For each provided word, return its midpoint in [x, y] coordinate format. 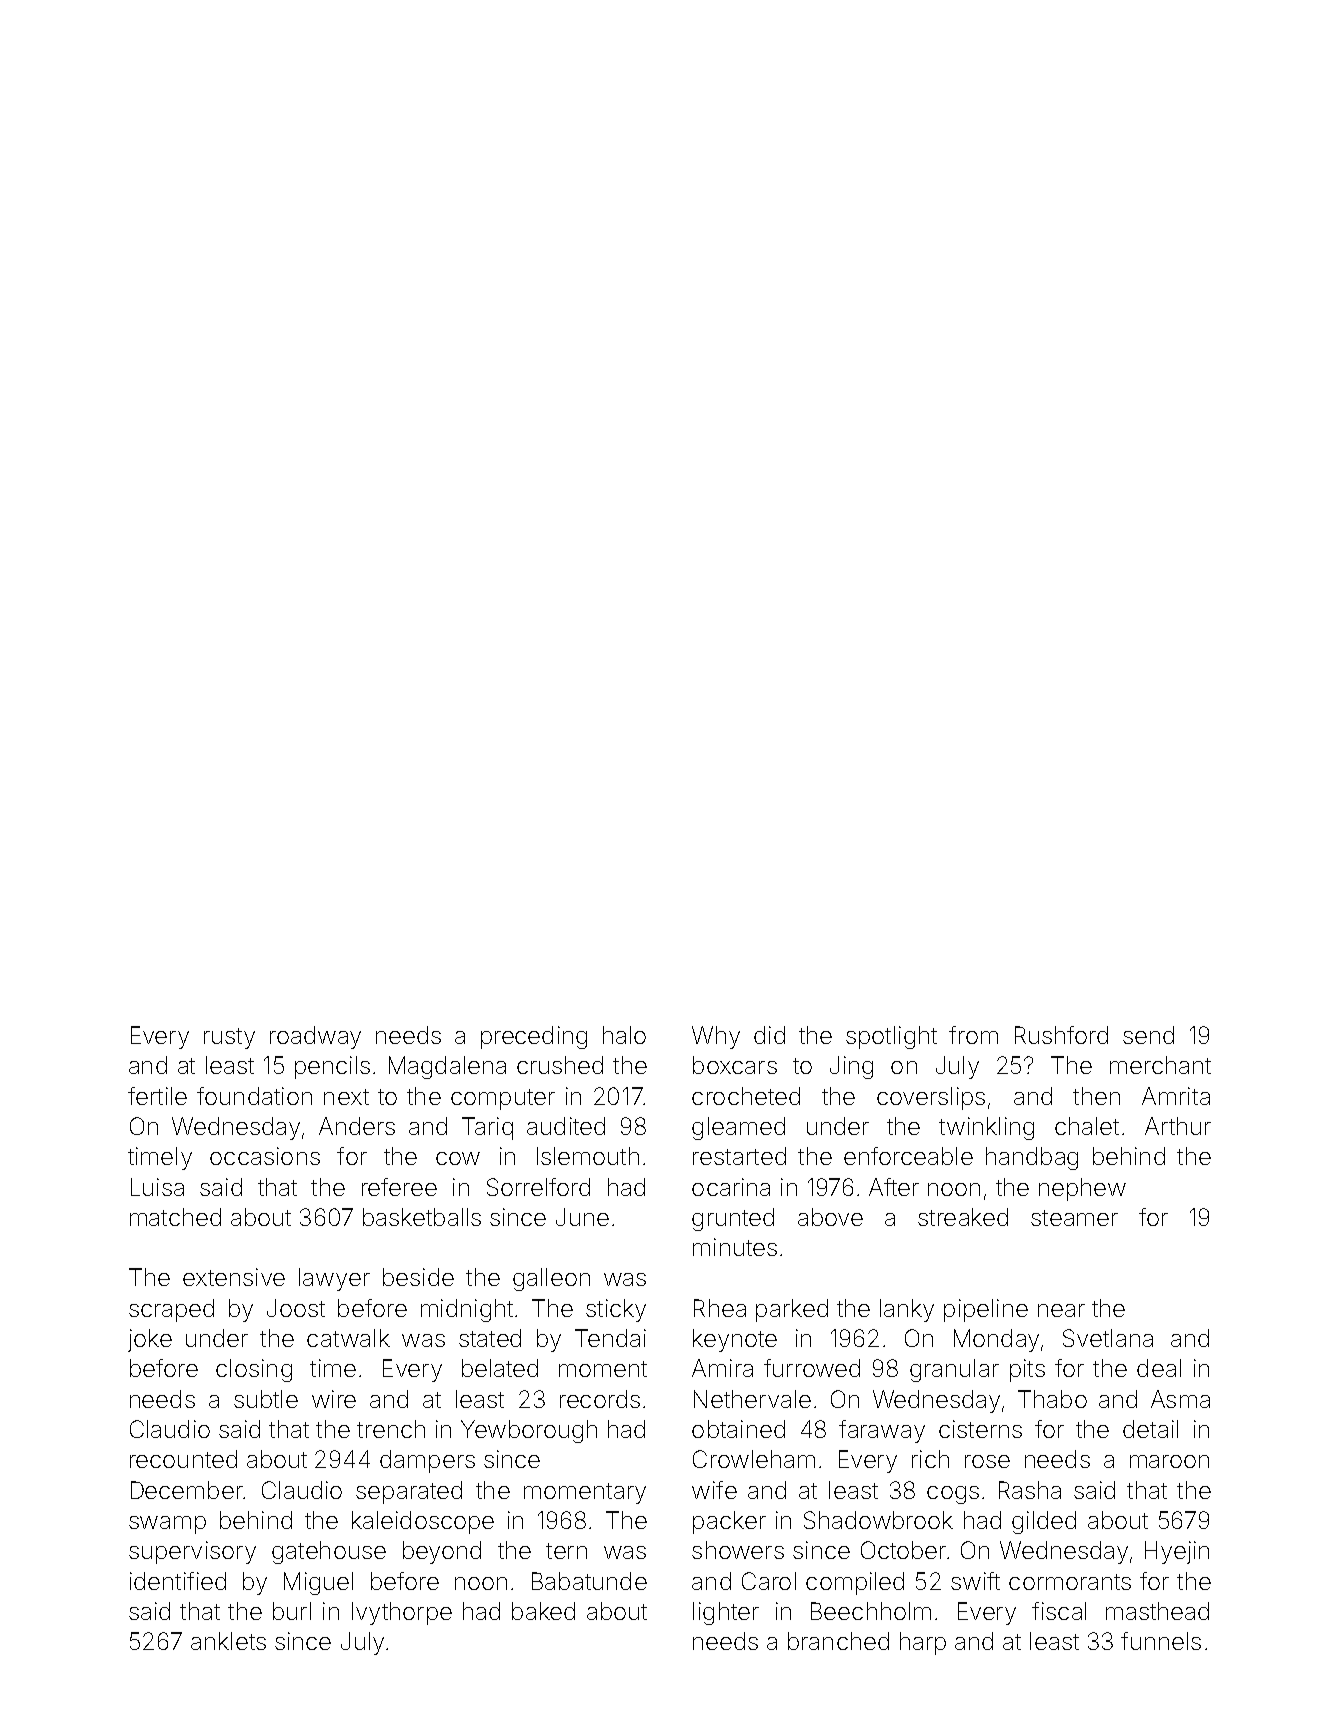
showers [738, 1550]
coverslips [931, 1098]
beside [418, 1277]
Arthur [1178, 1126]
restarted [739, 1156]
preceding [534, 1037]
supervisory [192, 1552]
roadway [315, 1037]
